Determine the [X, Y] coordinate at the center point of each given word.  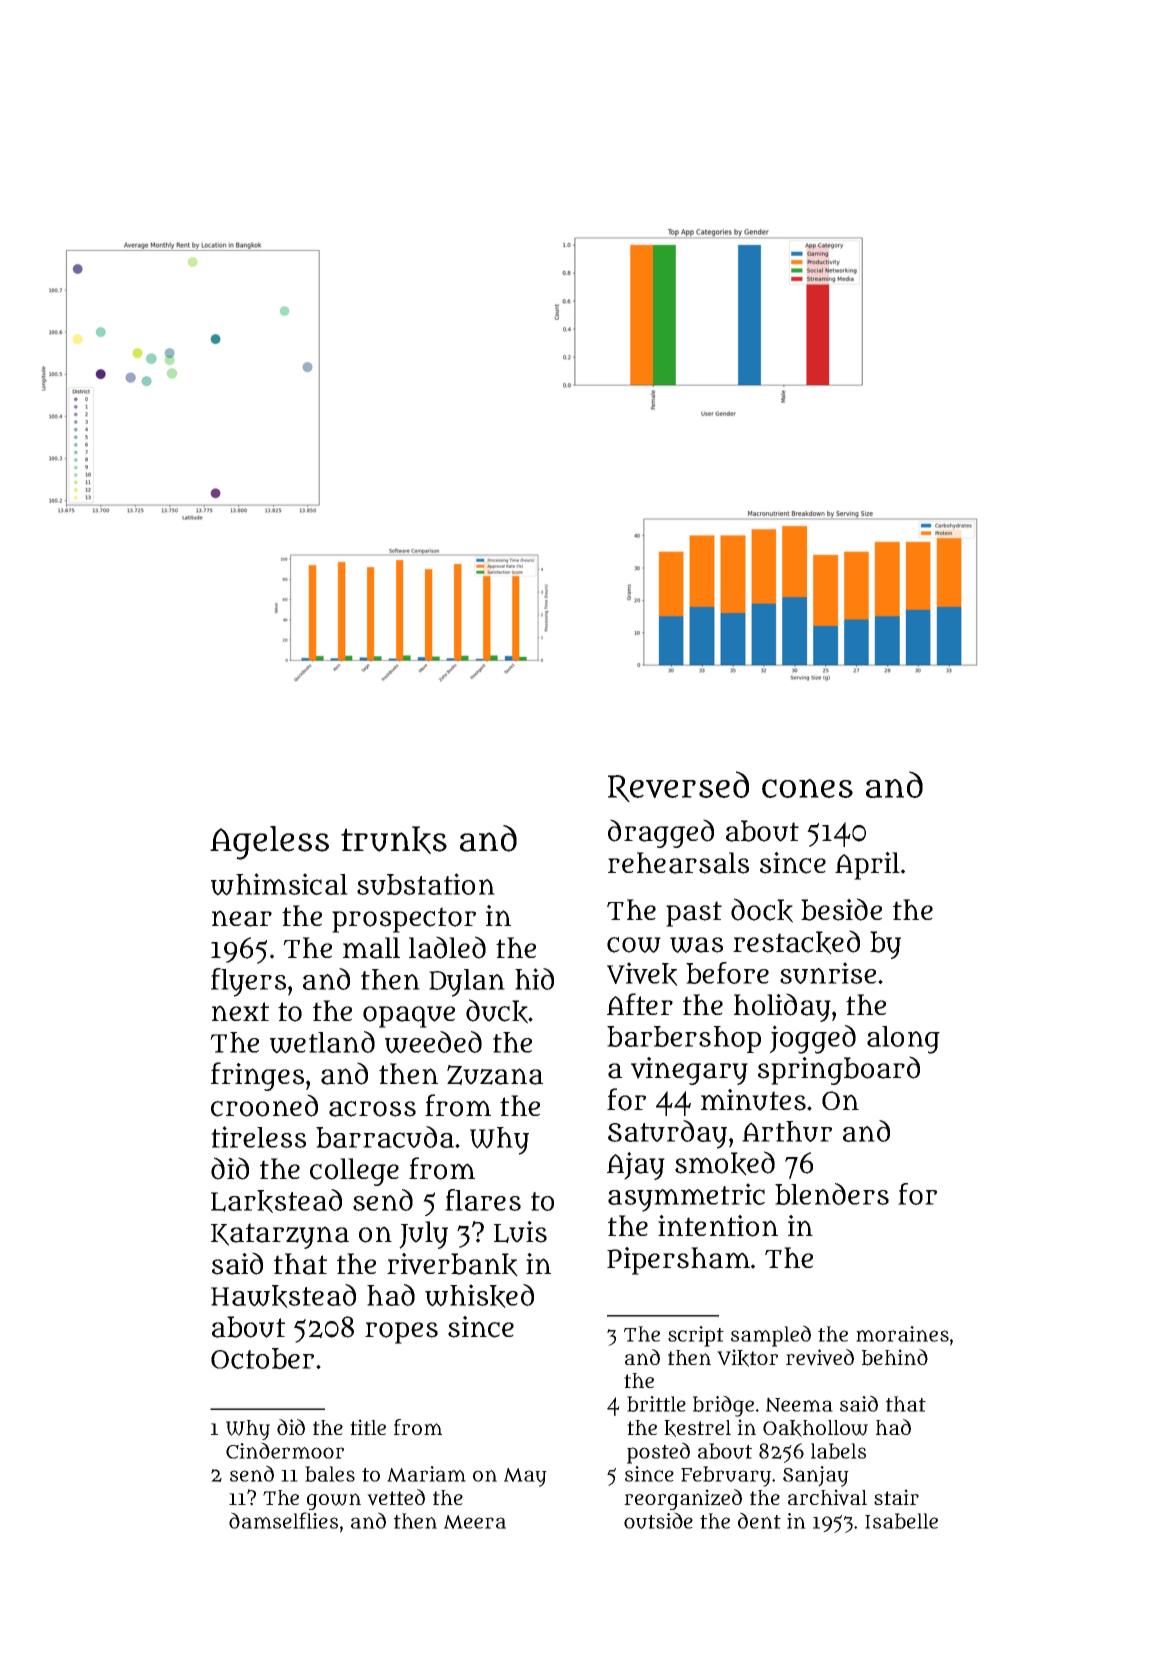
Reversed [678, 786]
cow [634, 945]
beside [841, 909]
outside [658, 1520]
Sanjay [816, 1476]
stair [896, 1497]
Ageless [269, 843]
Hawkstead [283, 1296]
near [242, 918]
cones [807, 788]
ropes [401, 1333]
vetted [396, 1497]
